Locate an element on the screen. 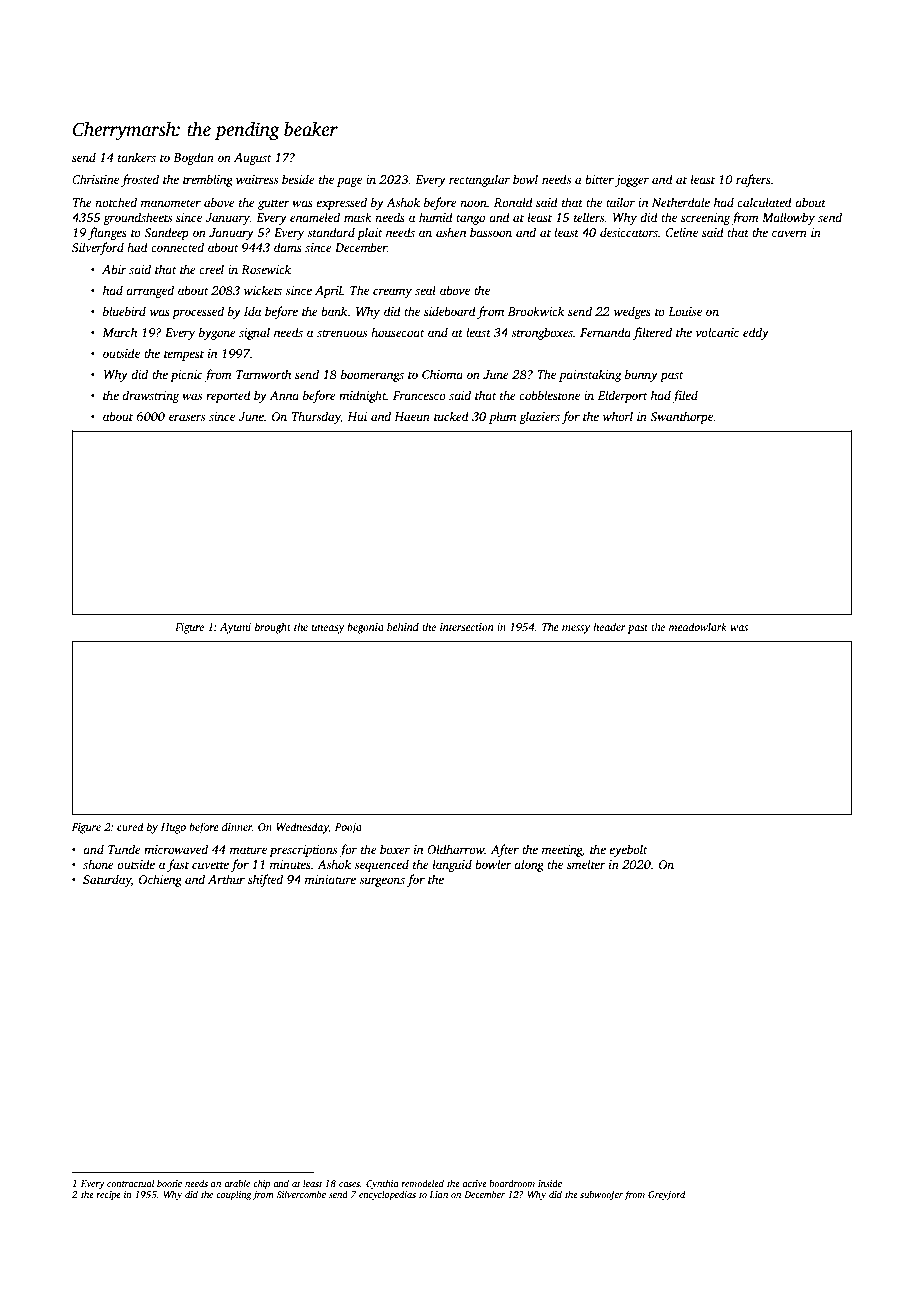  meeting is located at coordinates (562, 851).
